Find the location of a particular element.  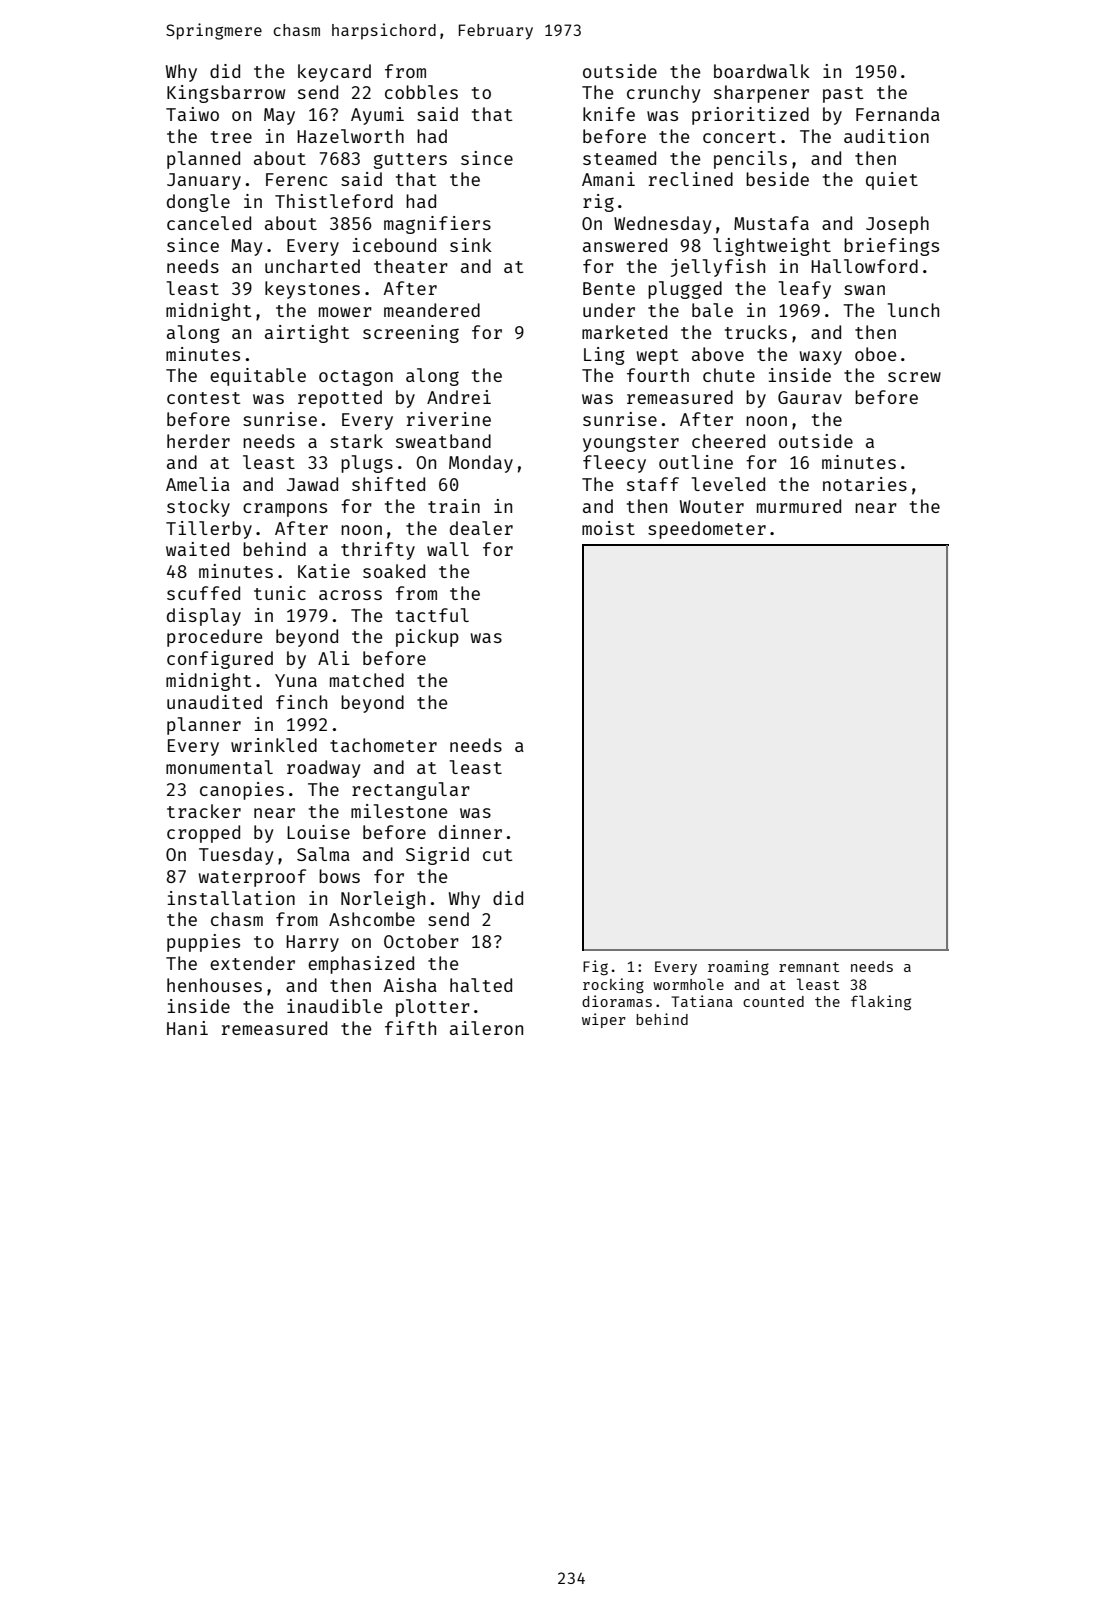

halted is located at coordinates (481, 985).
